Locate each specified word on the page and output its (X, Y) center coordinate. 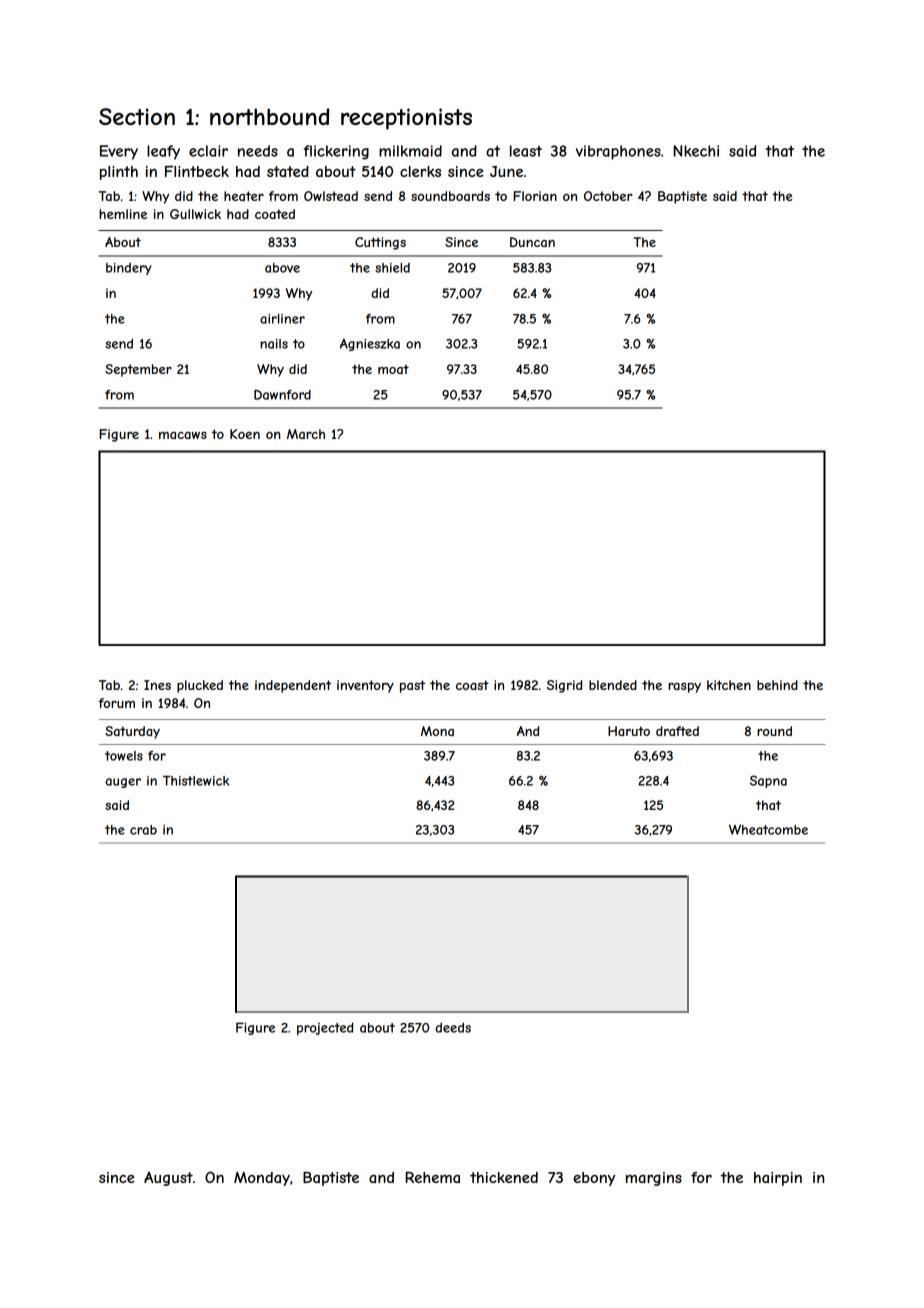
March (306, 434)
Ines (157, 685)
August (168, 1179)
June (506, 171)
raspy (684, 688)
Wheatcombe (768, 829)
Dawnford (282, 395)
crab (143, 830)
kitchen (729, 685)
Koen (245, 434)
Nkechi (696, 151)
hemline (123, 214)
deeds (453, 1027)
